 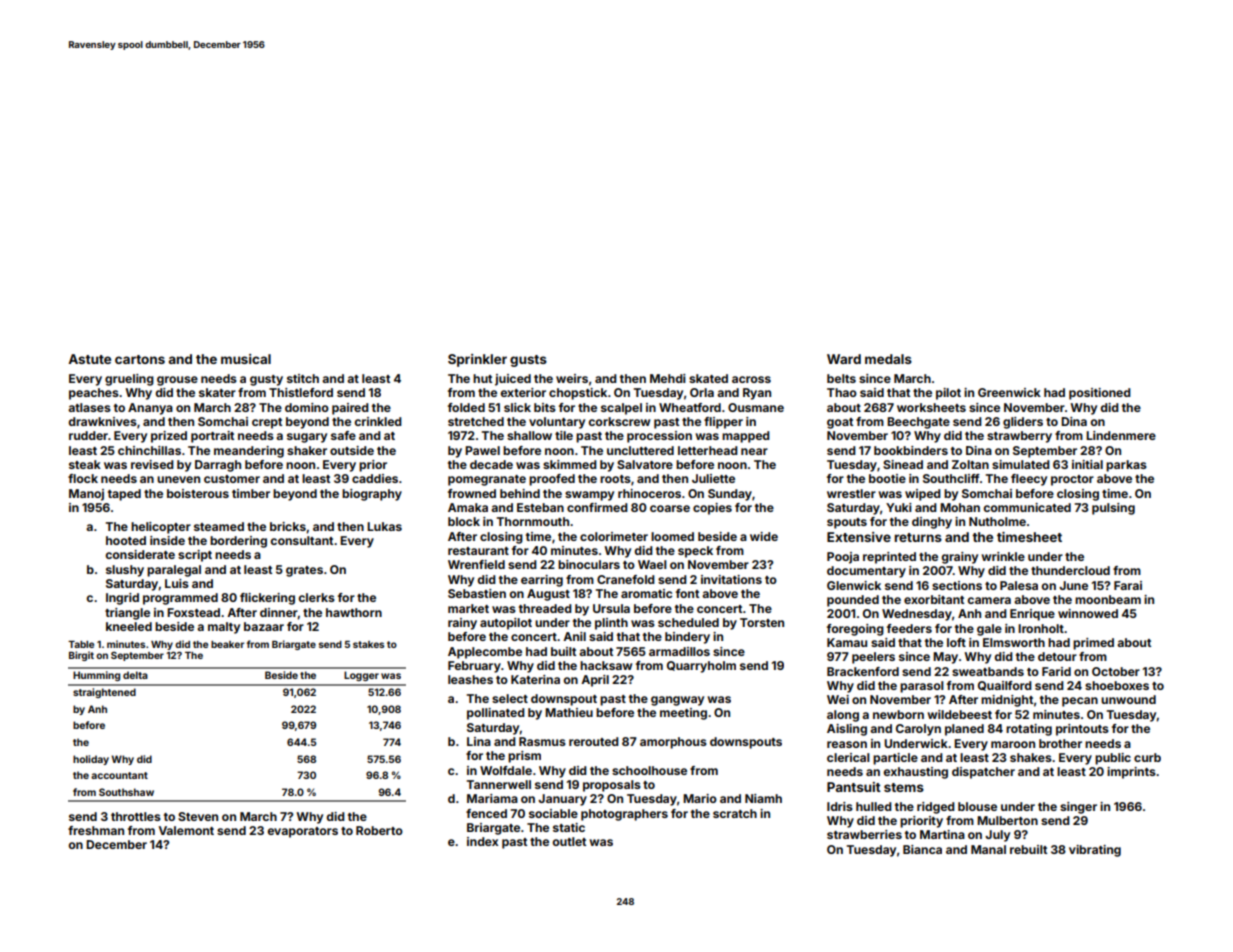 What do you see at coordinates (246, 359) in the screenshot?
I see `musical` at bounding box center [246, 359].
